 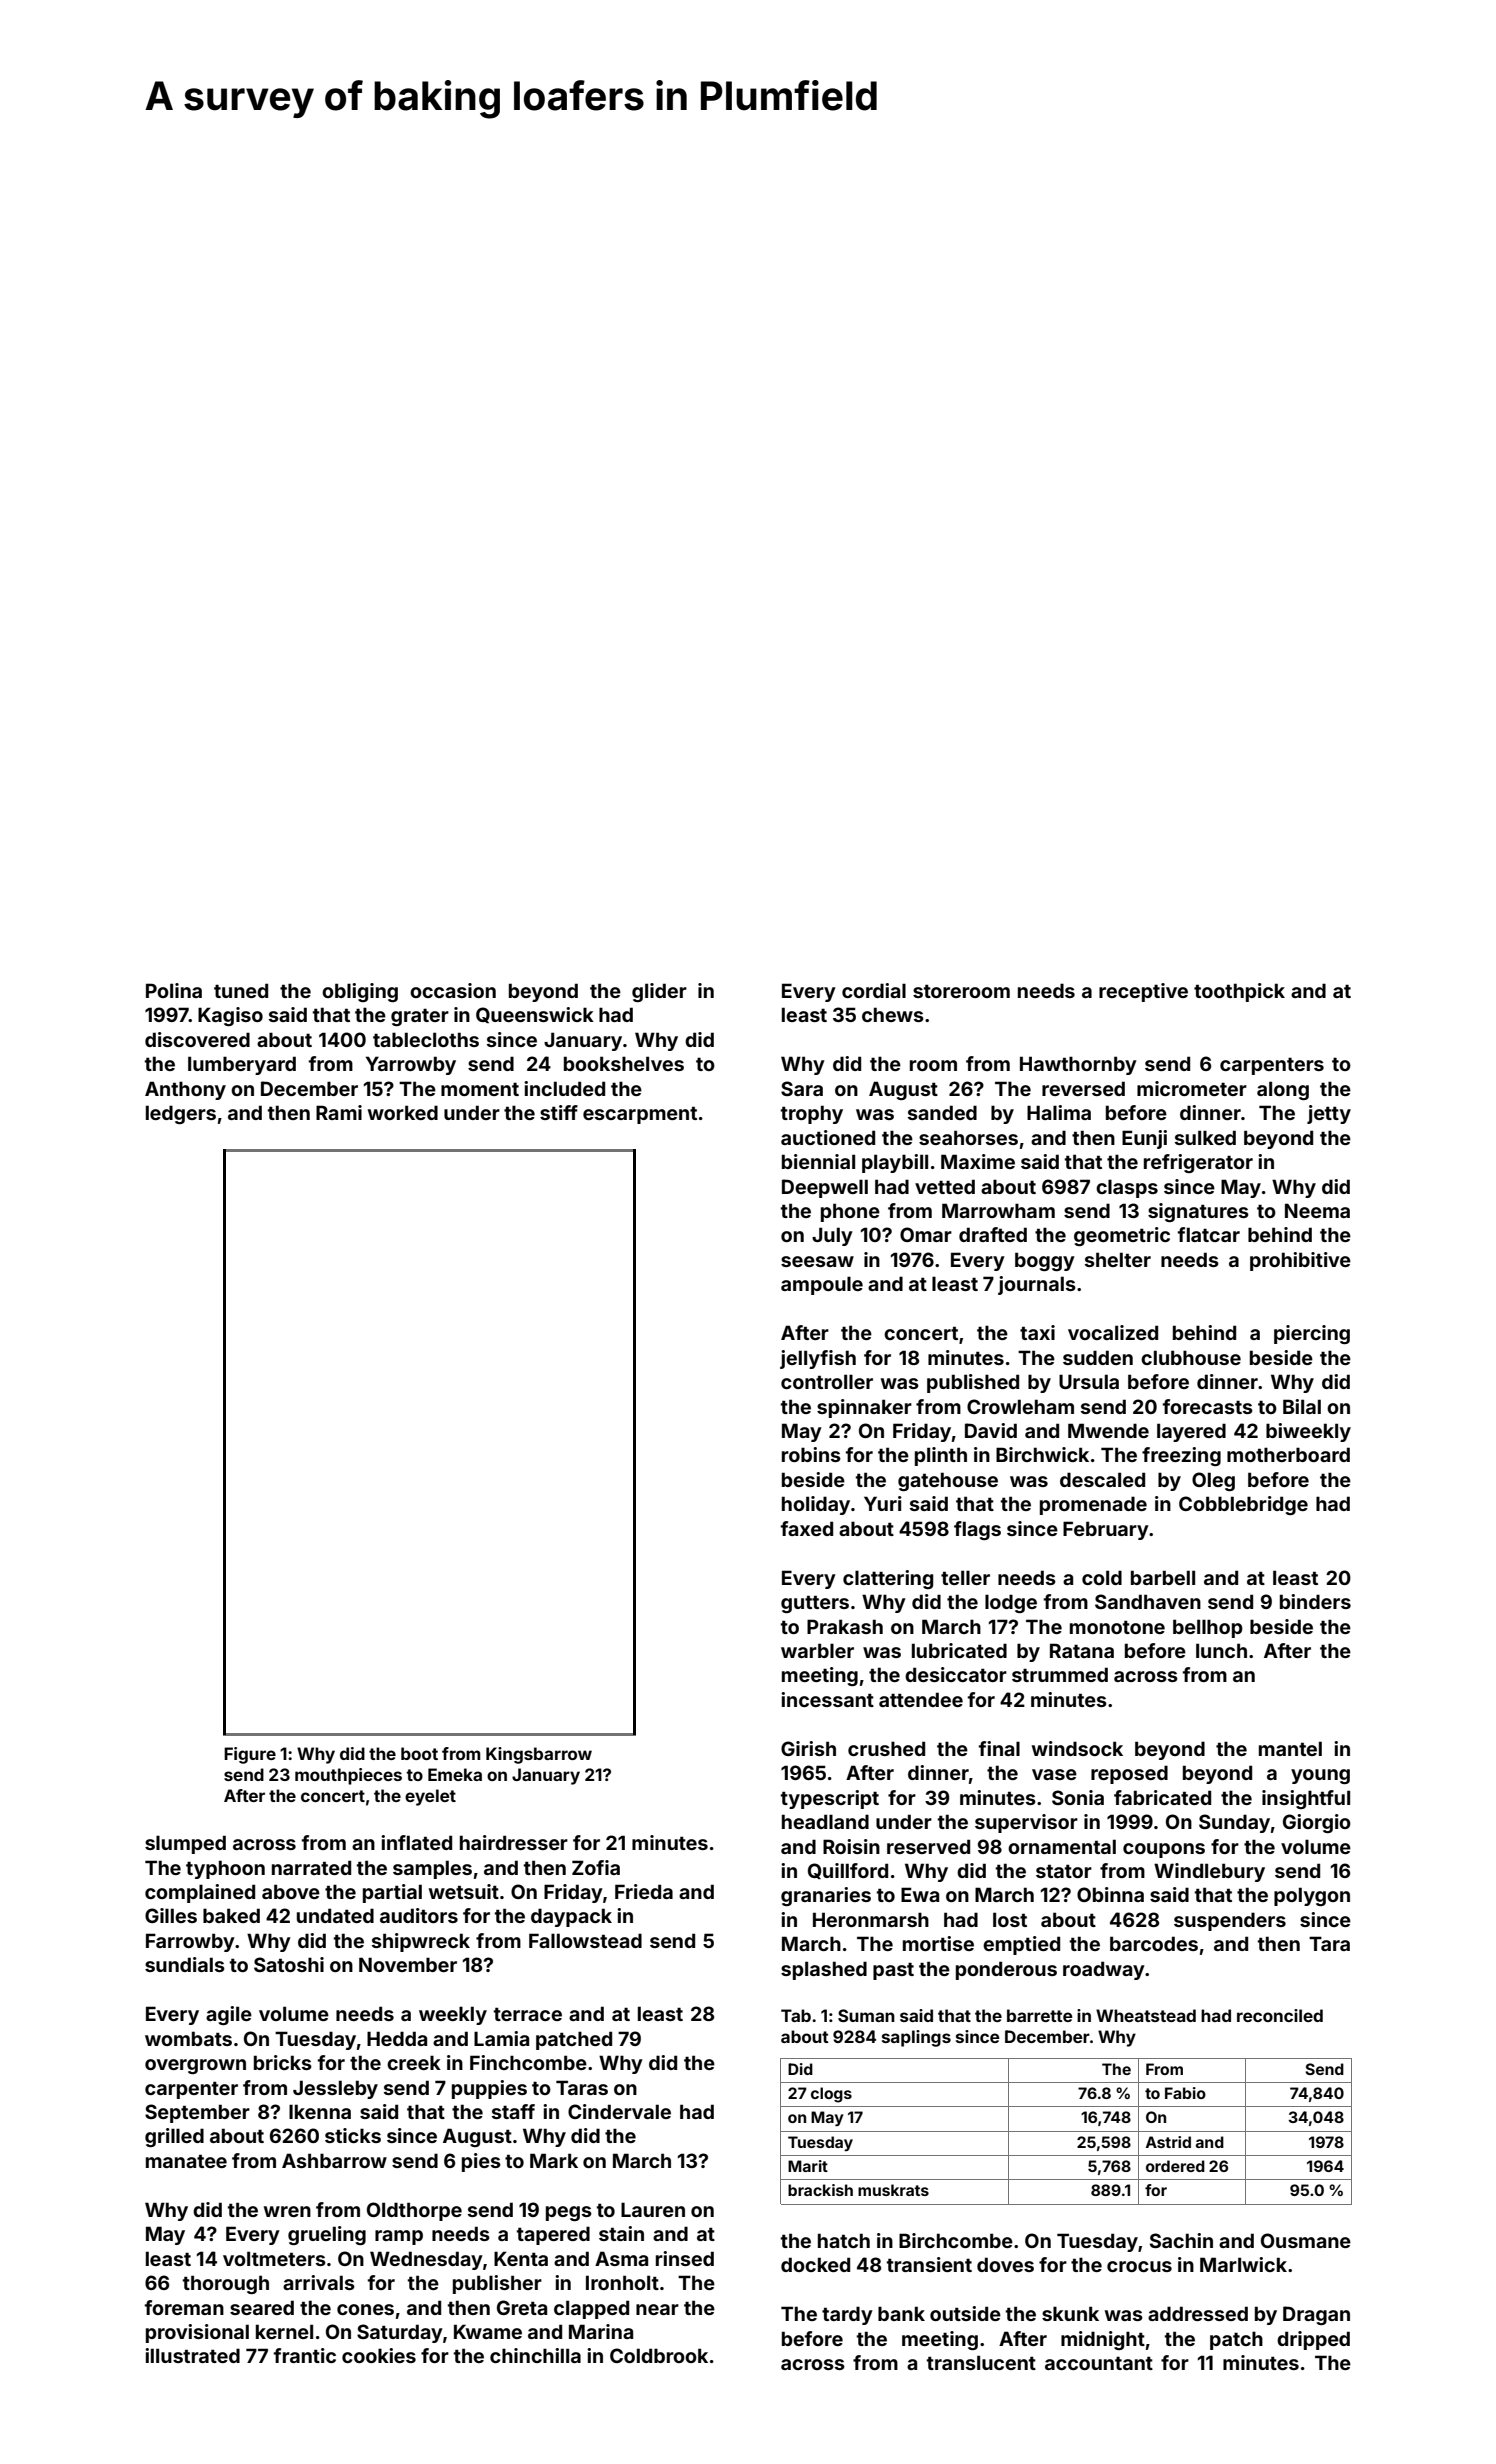 I want to click on ordered, so click(x=1175, y=2166).
